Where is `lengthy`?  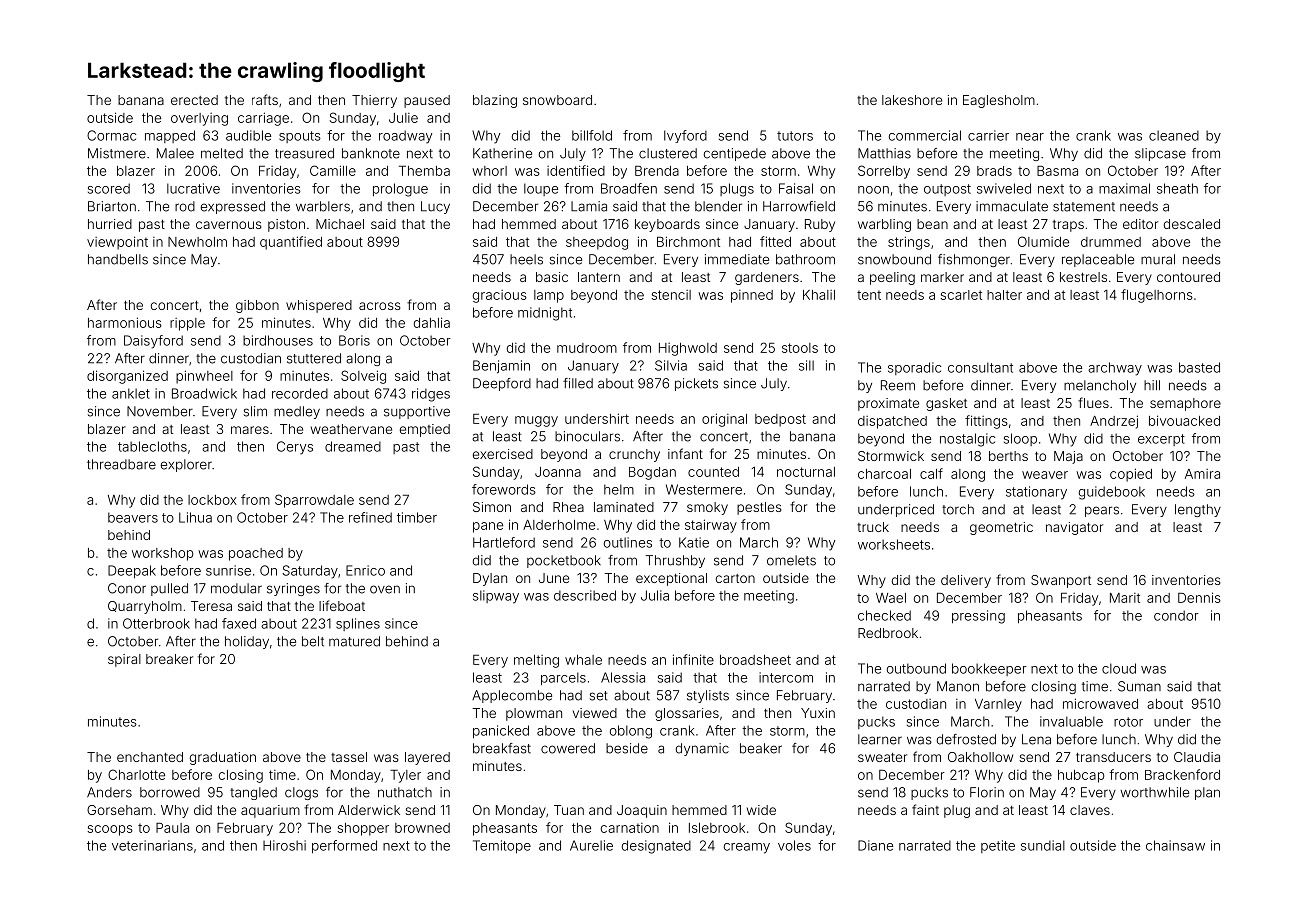
lengthy is located at coordinates (1198, 510).
